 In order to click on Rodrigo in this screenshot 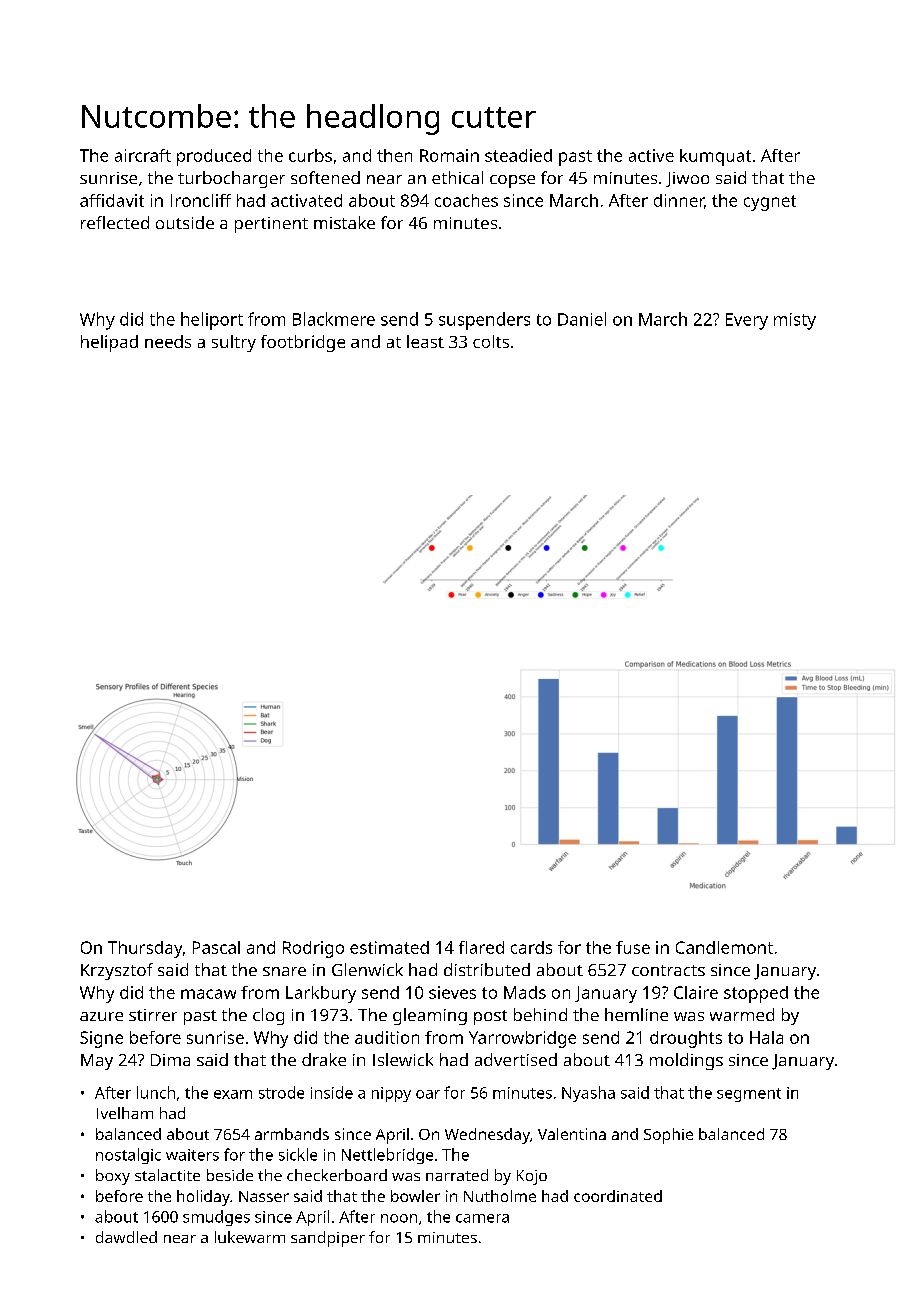, I will do `click(313, 949)`.
